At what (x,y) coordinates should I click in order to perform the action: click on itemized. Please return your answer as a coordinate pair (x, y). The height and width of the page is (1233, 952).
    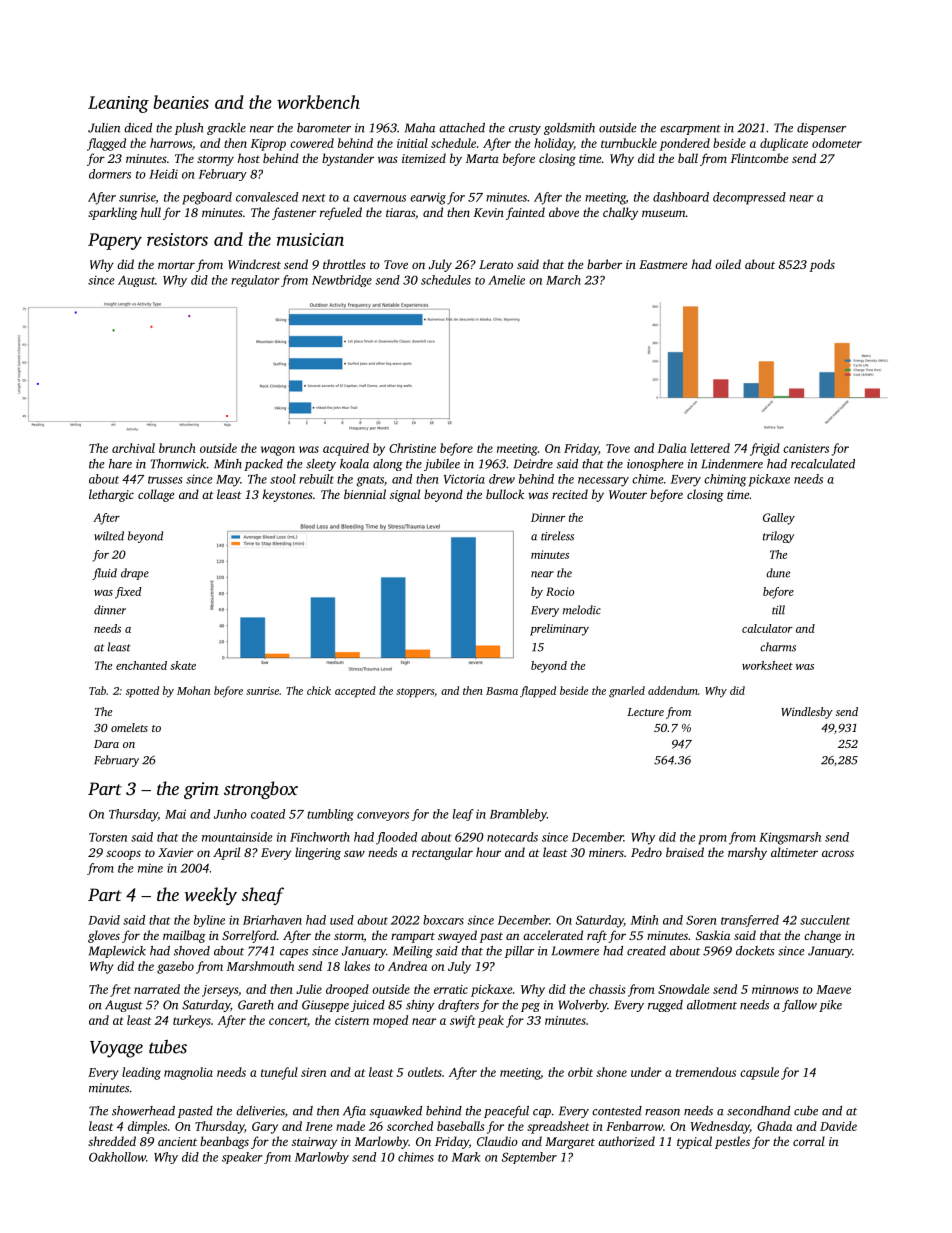
    Looking at the image, I should click on (424, 158).
